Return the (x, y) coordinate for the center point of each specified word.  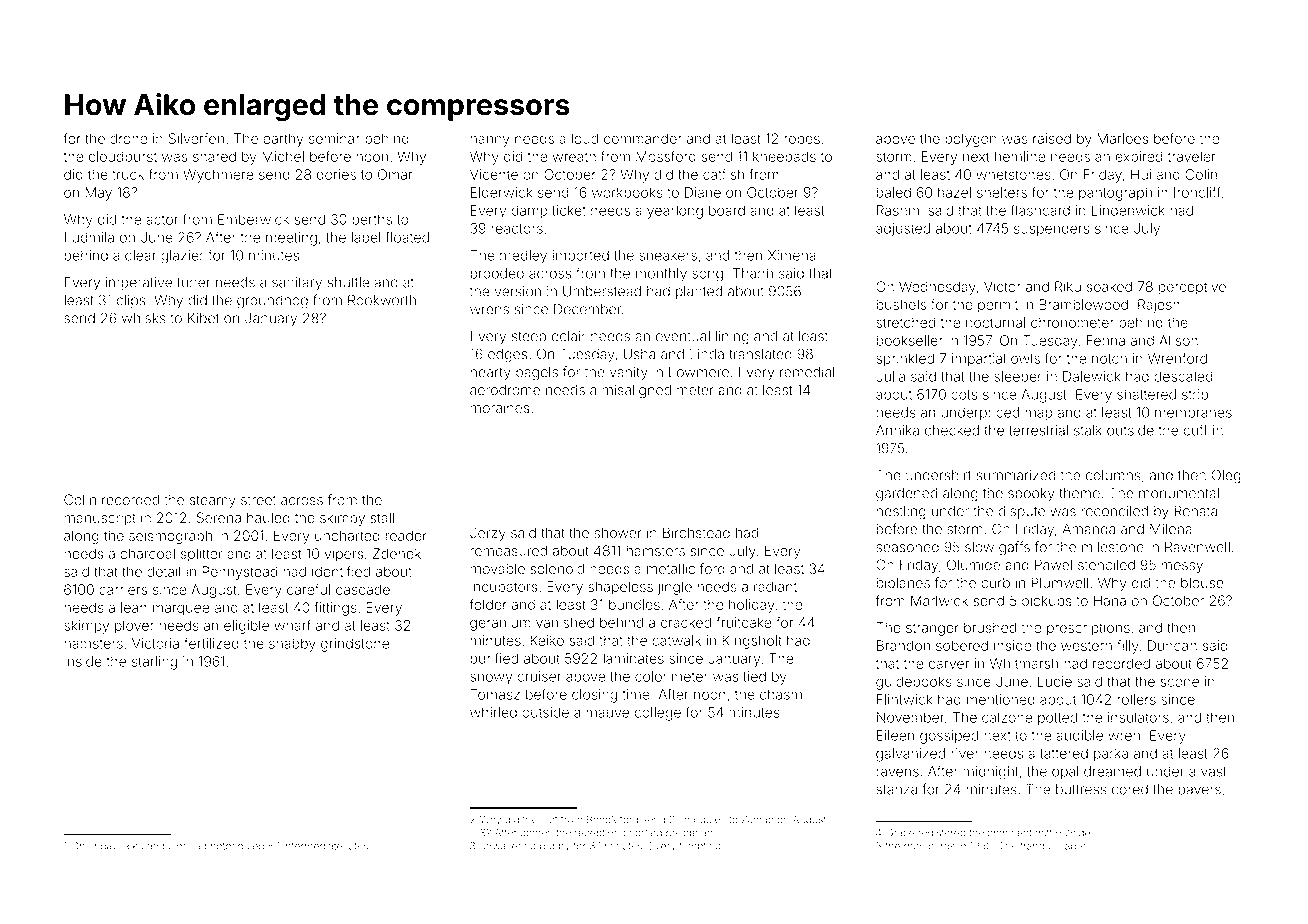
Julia (890, 376)
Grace (900, 832)
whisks (144, 318)
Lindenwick (1128, 210)
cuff (1195, 430)
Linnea (184, 846)
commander (643, 138)
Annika (897, 430)
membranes (1193, 412)
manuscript (100, 519)
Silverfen (196, 138)
